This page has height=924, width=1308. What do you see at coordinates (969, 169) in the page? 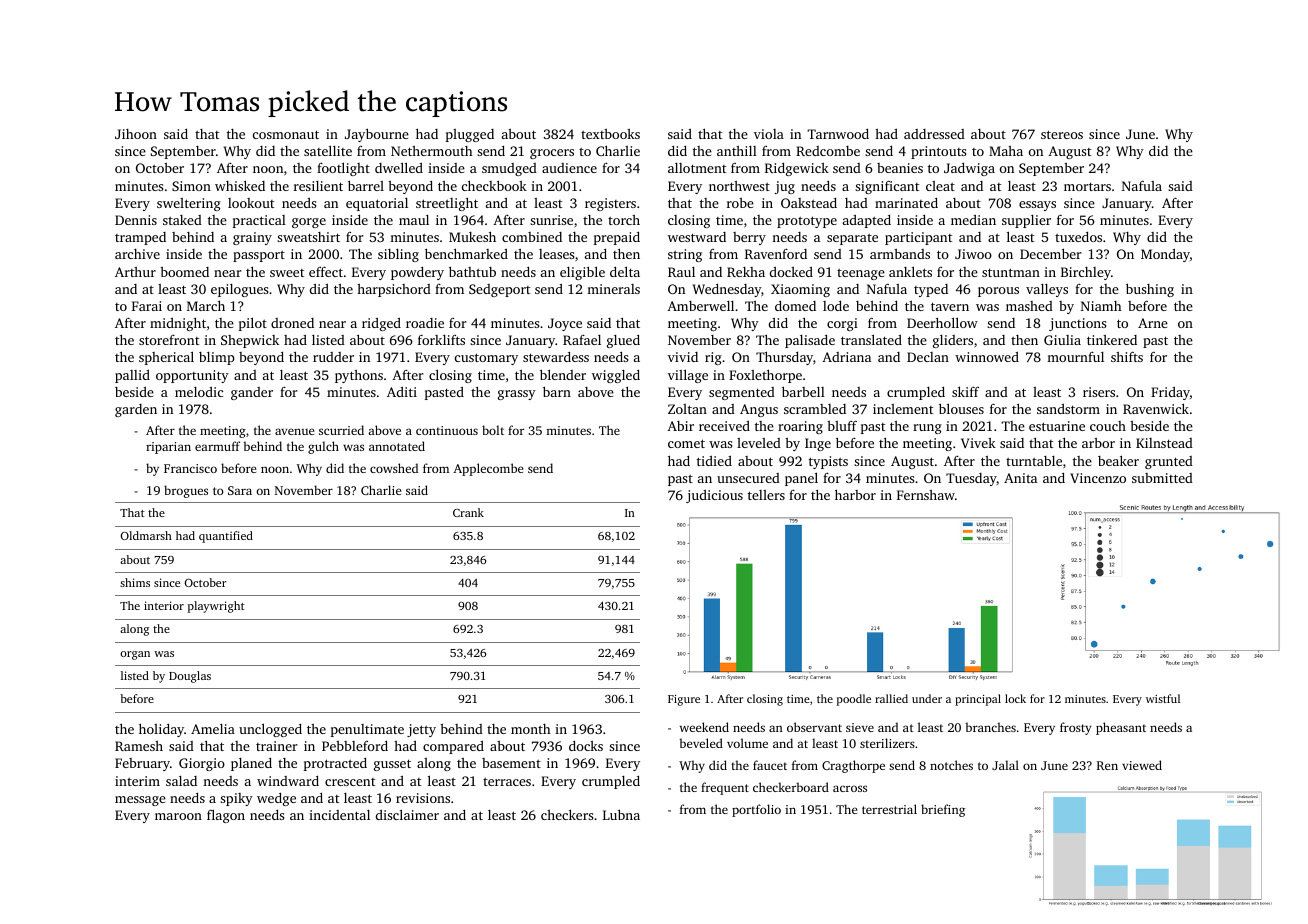
I see `Jadwiga` at bounding box center [969, 169].
